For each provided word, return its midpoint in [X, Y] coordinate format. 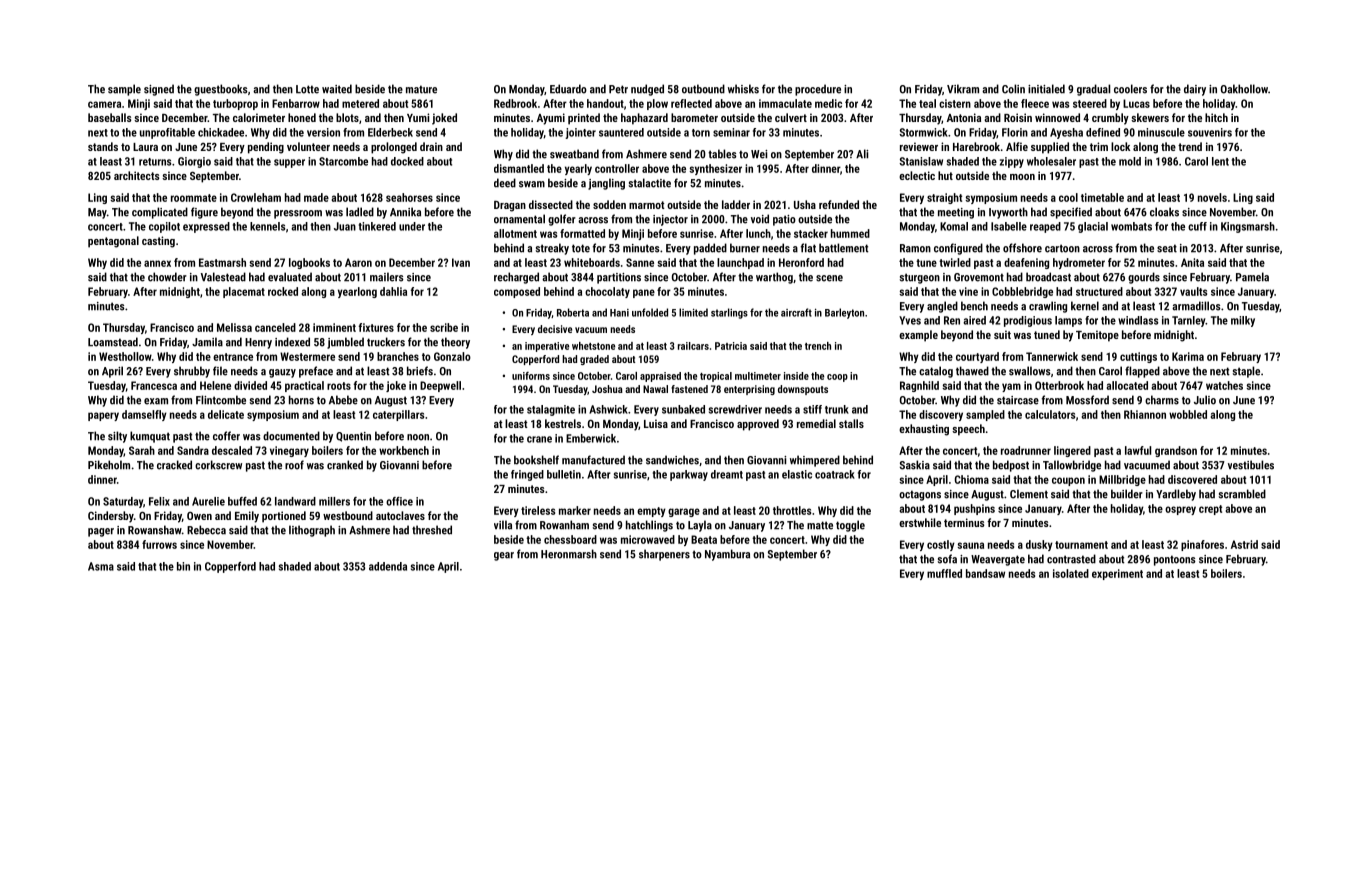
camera [104, 104]
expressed [206, 227]
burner [745, 248]
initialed [1046, 89]
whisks [743, 89]
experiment [1117, 574]
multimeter [758, 376]
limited [693, 312]
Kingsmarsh [1248, 227]
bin [183, 566]
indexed [292, 342]
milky [1243, 321]
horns [301, 400]
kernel [1085, 306]
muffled [944, 573]
